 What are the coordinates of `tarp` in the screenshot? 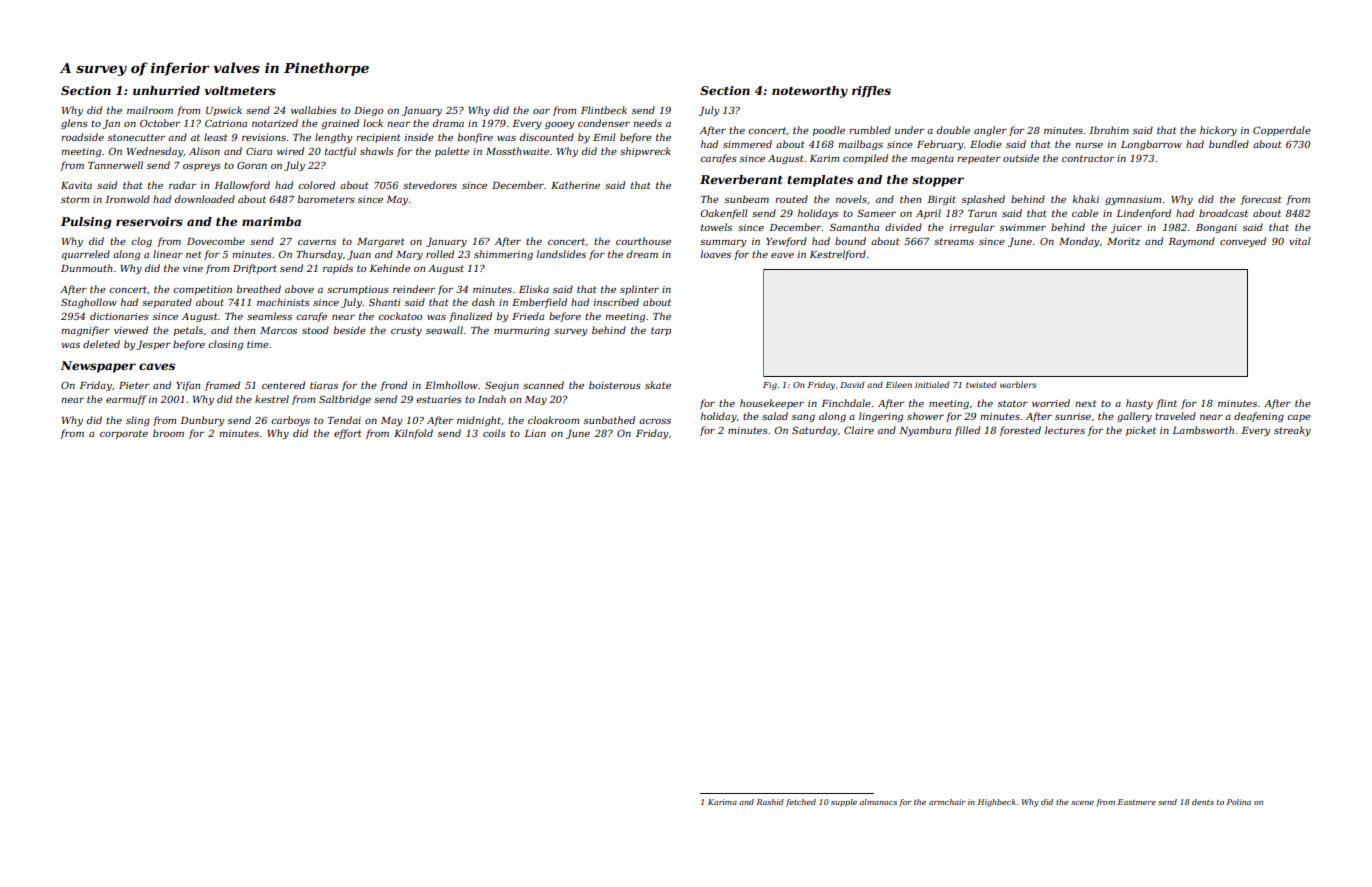 It's located at (661, 331).
